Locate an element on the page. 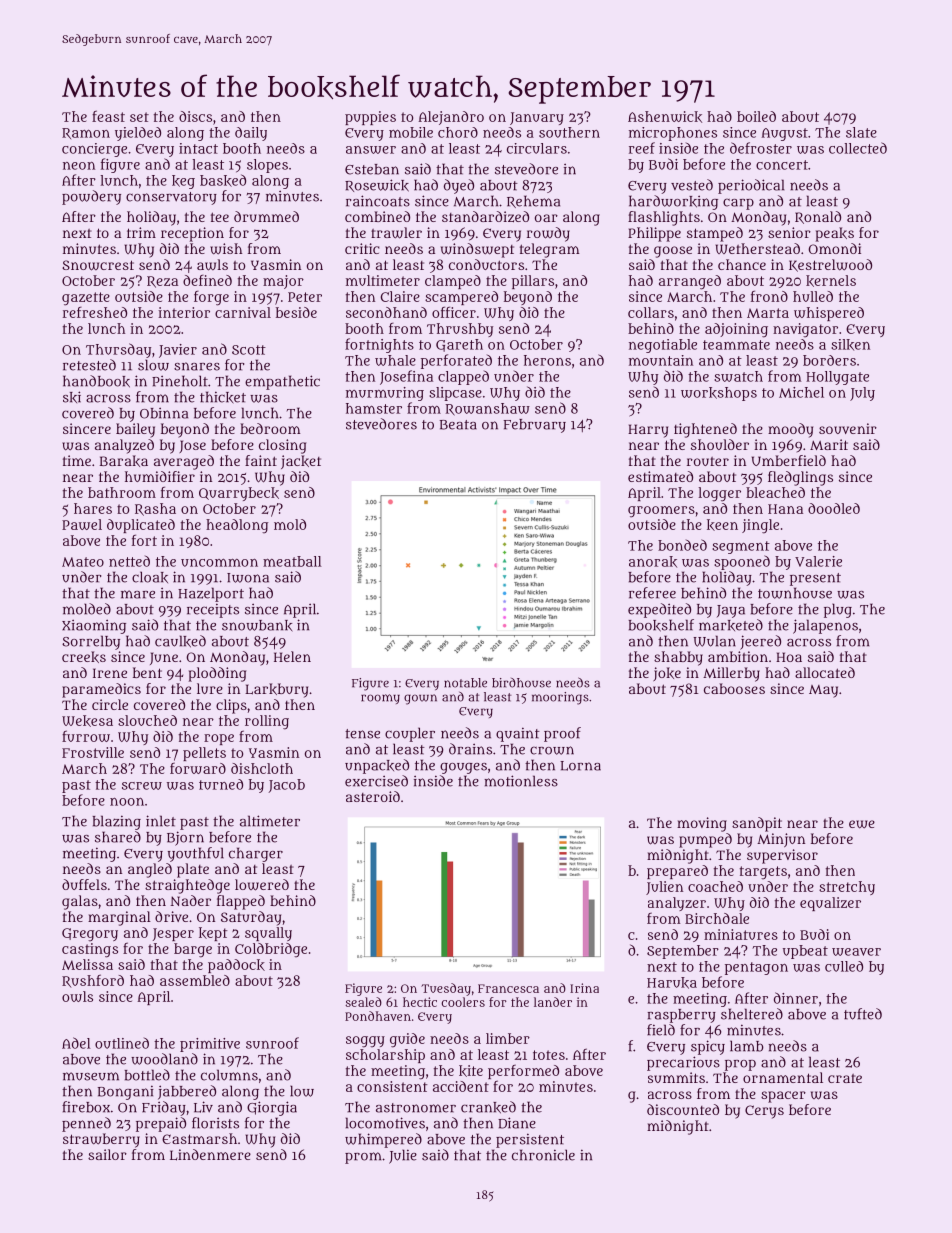  tufted is located at coordinates (863, 1014).
